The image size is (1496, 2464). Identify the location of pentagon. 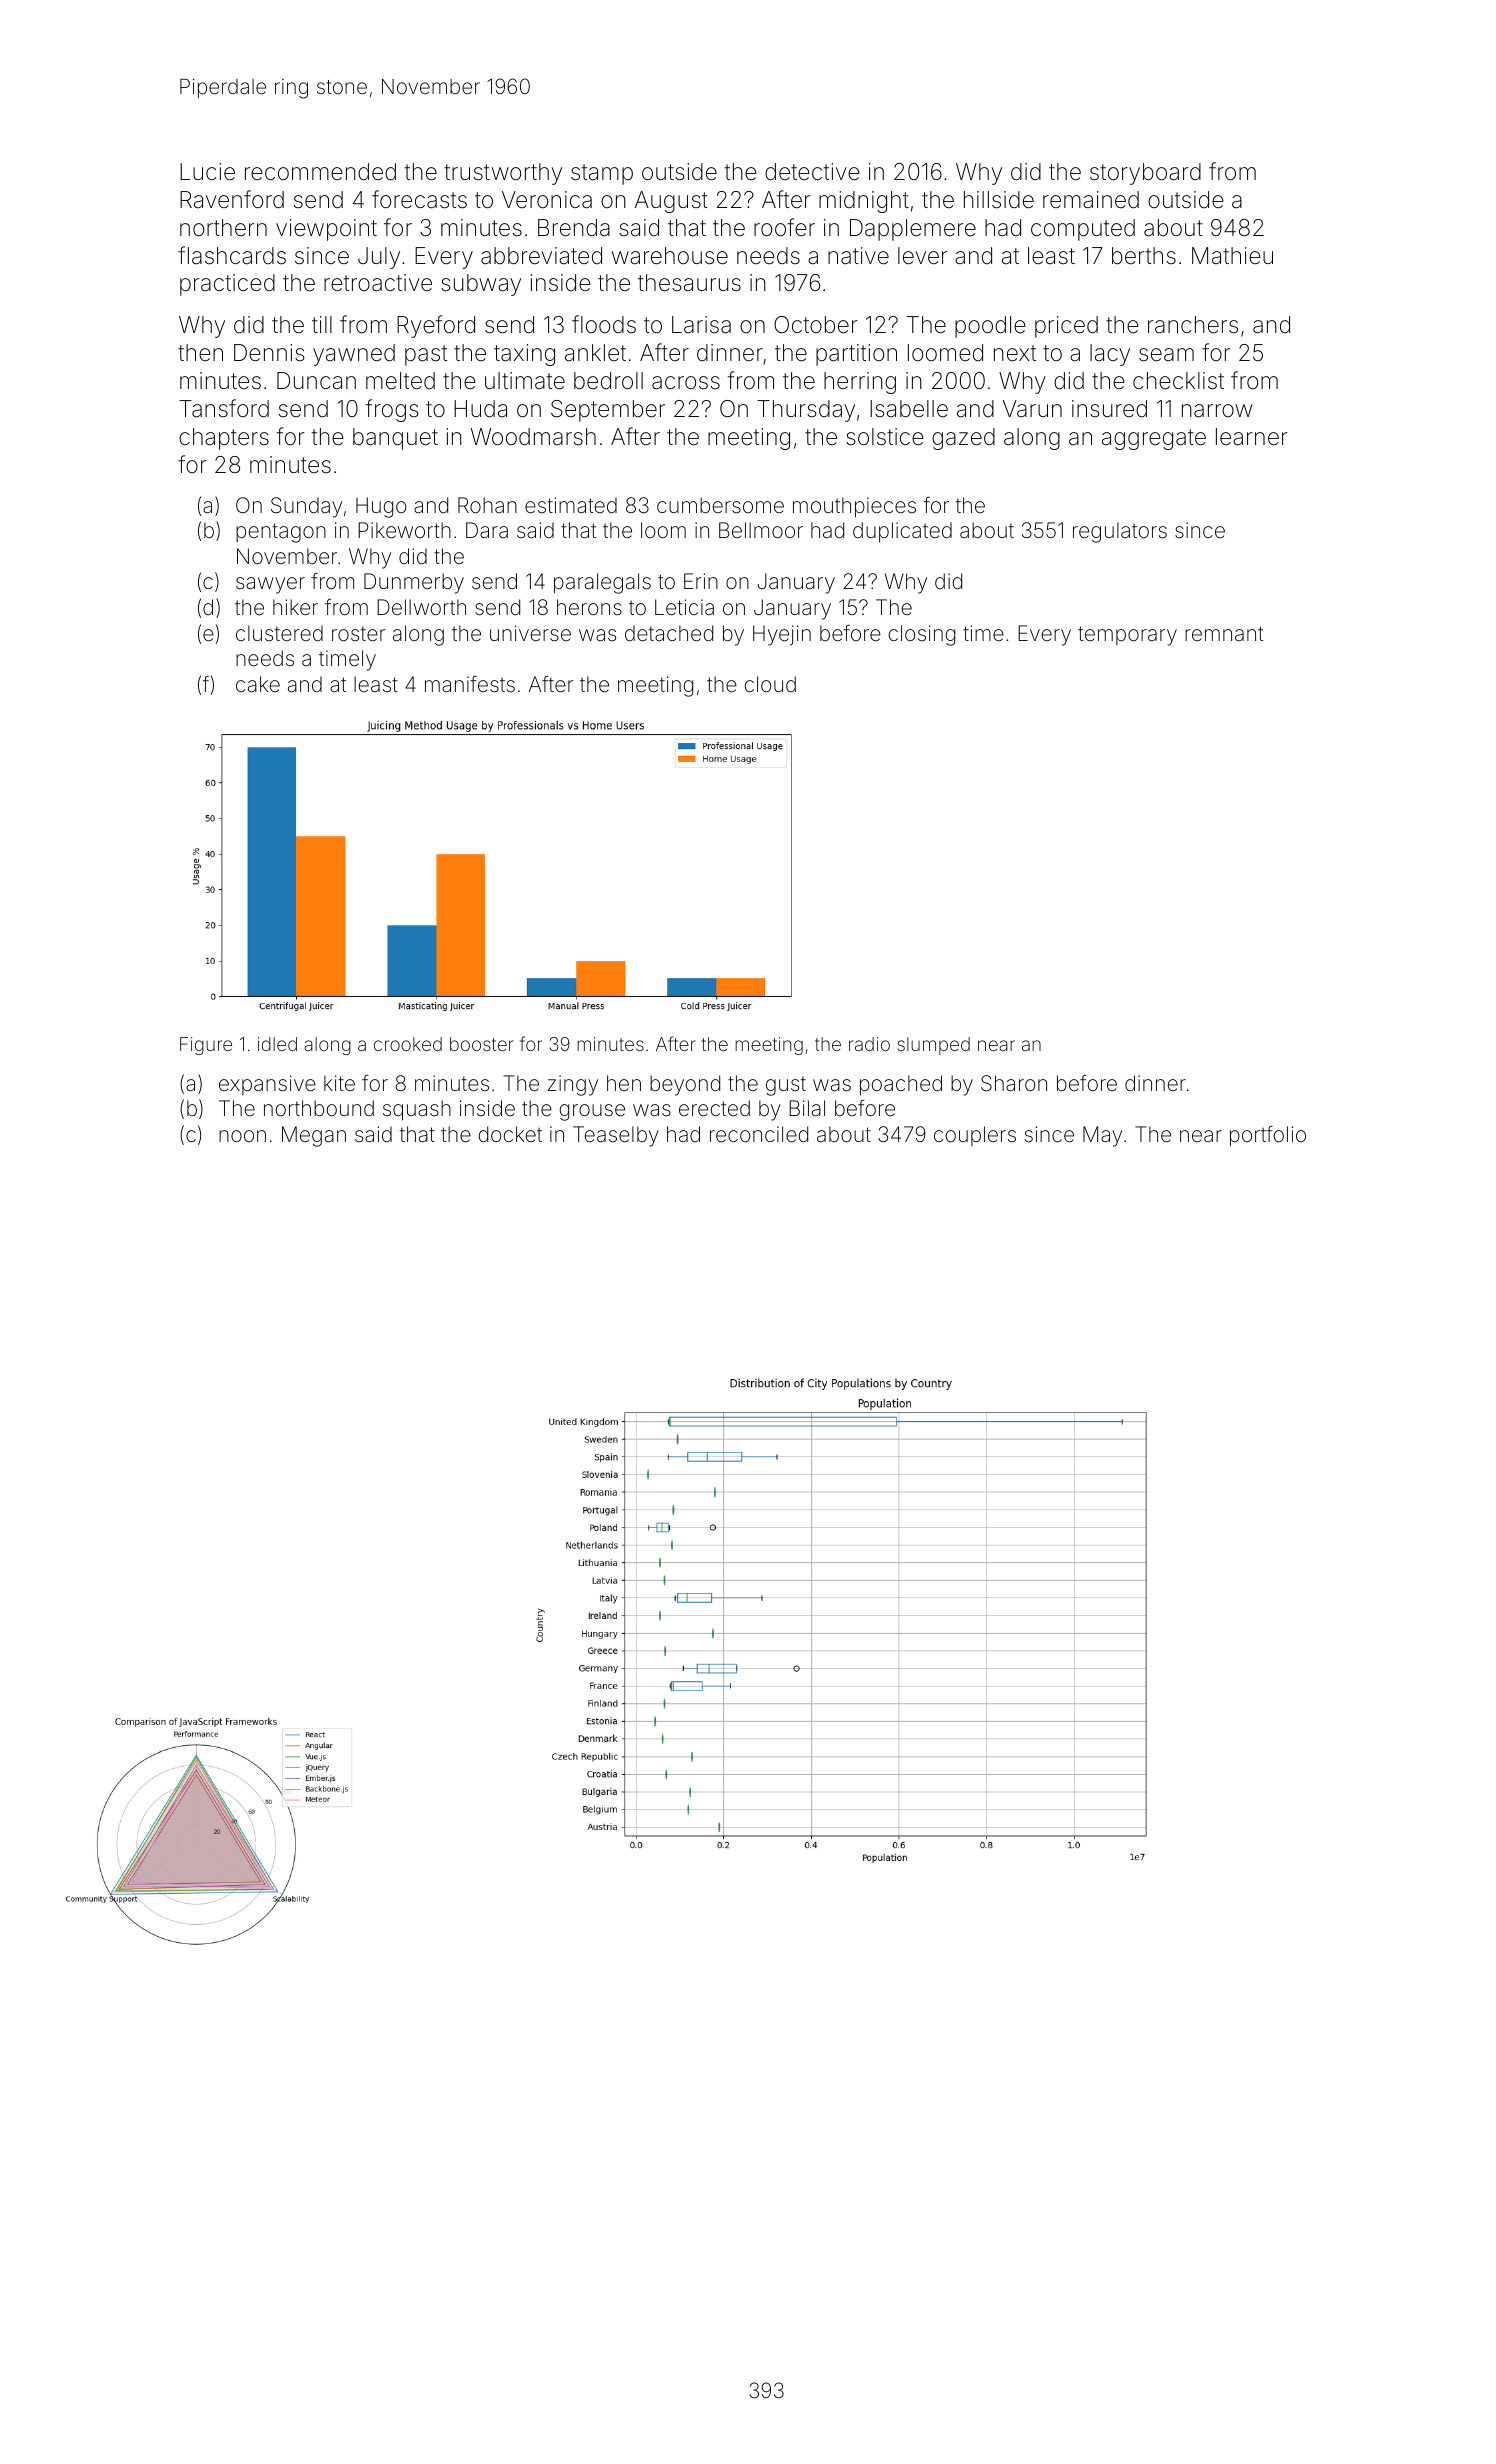
(281, 533).
